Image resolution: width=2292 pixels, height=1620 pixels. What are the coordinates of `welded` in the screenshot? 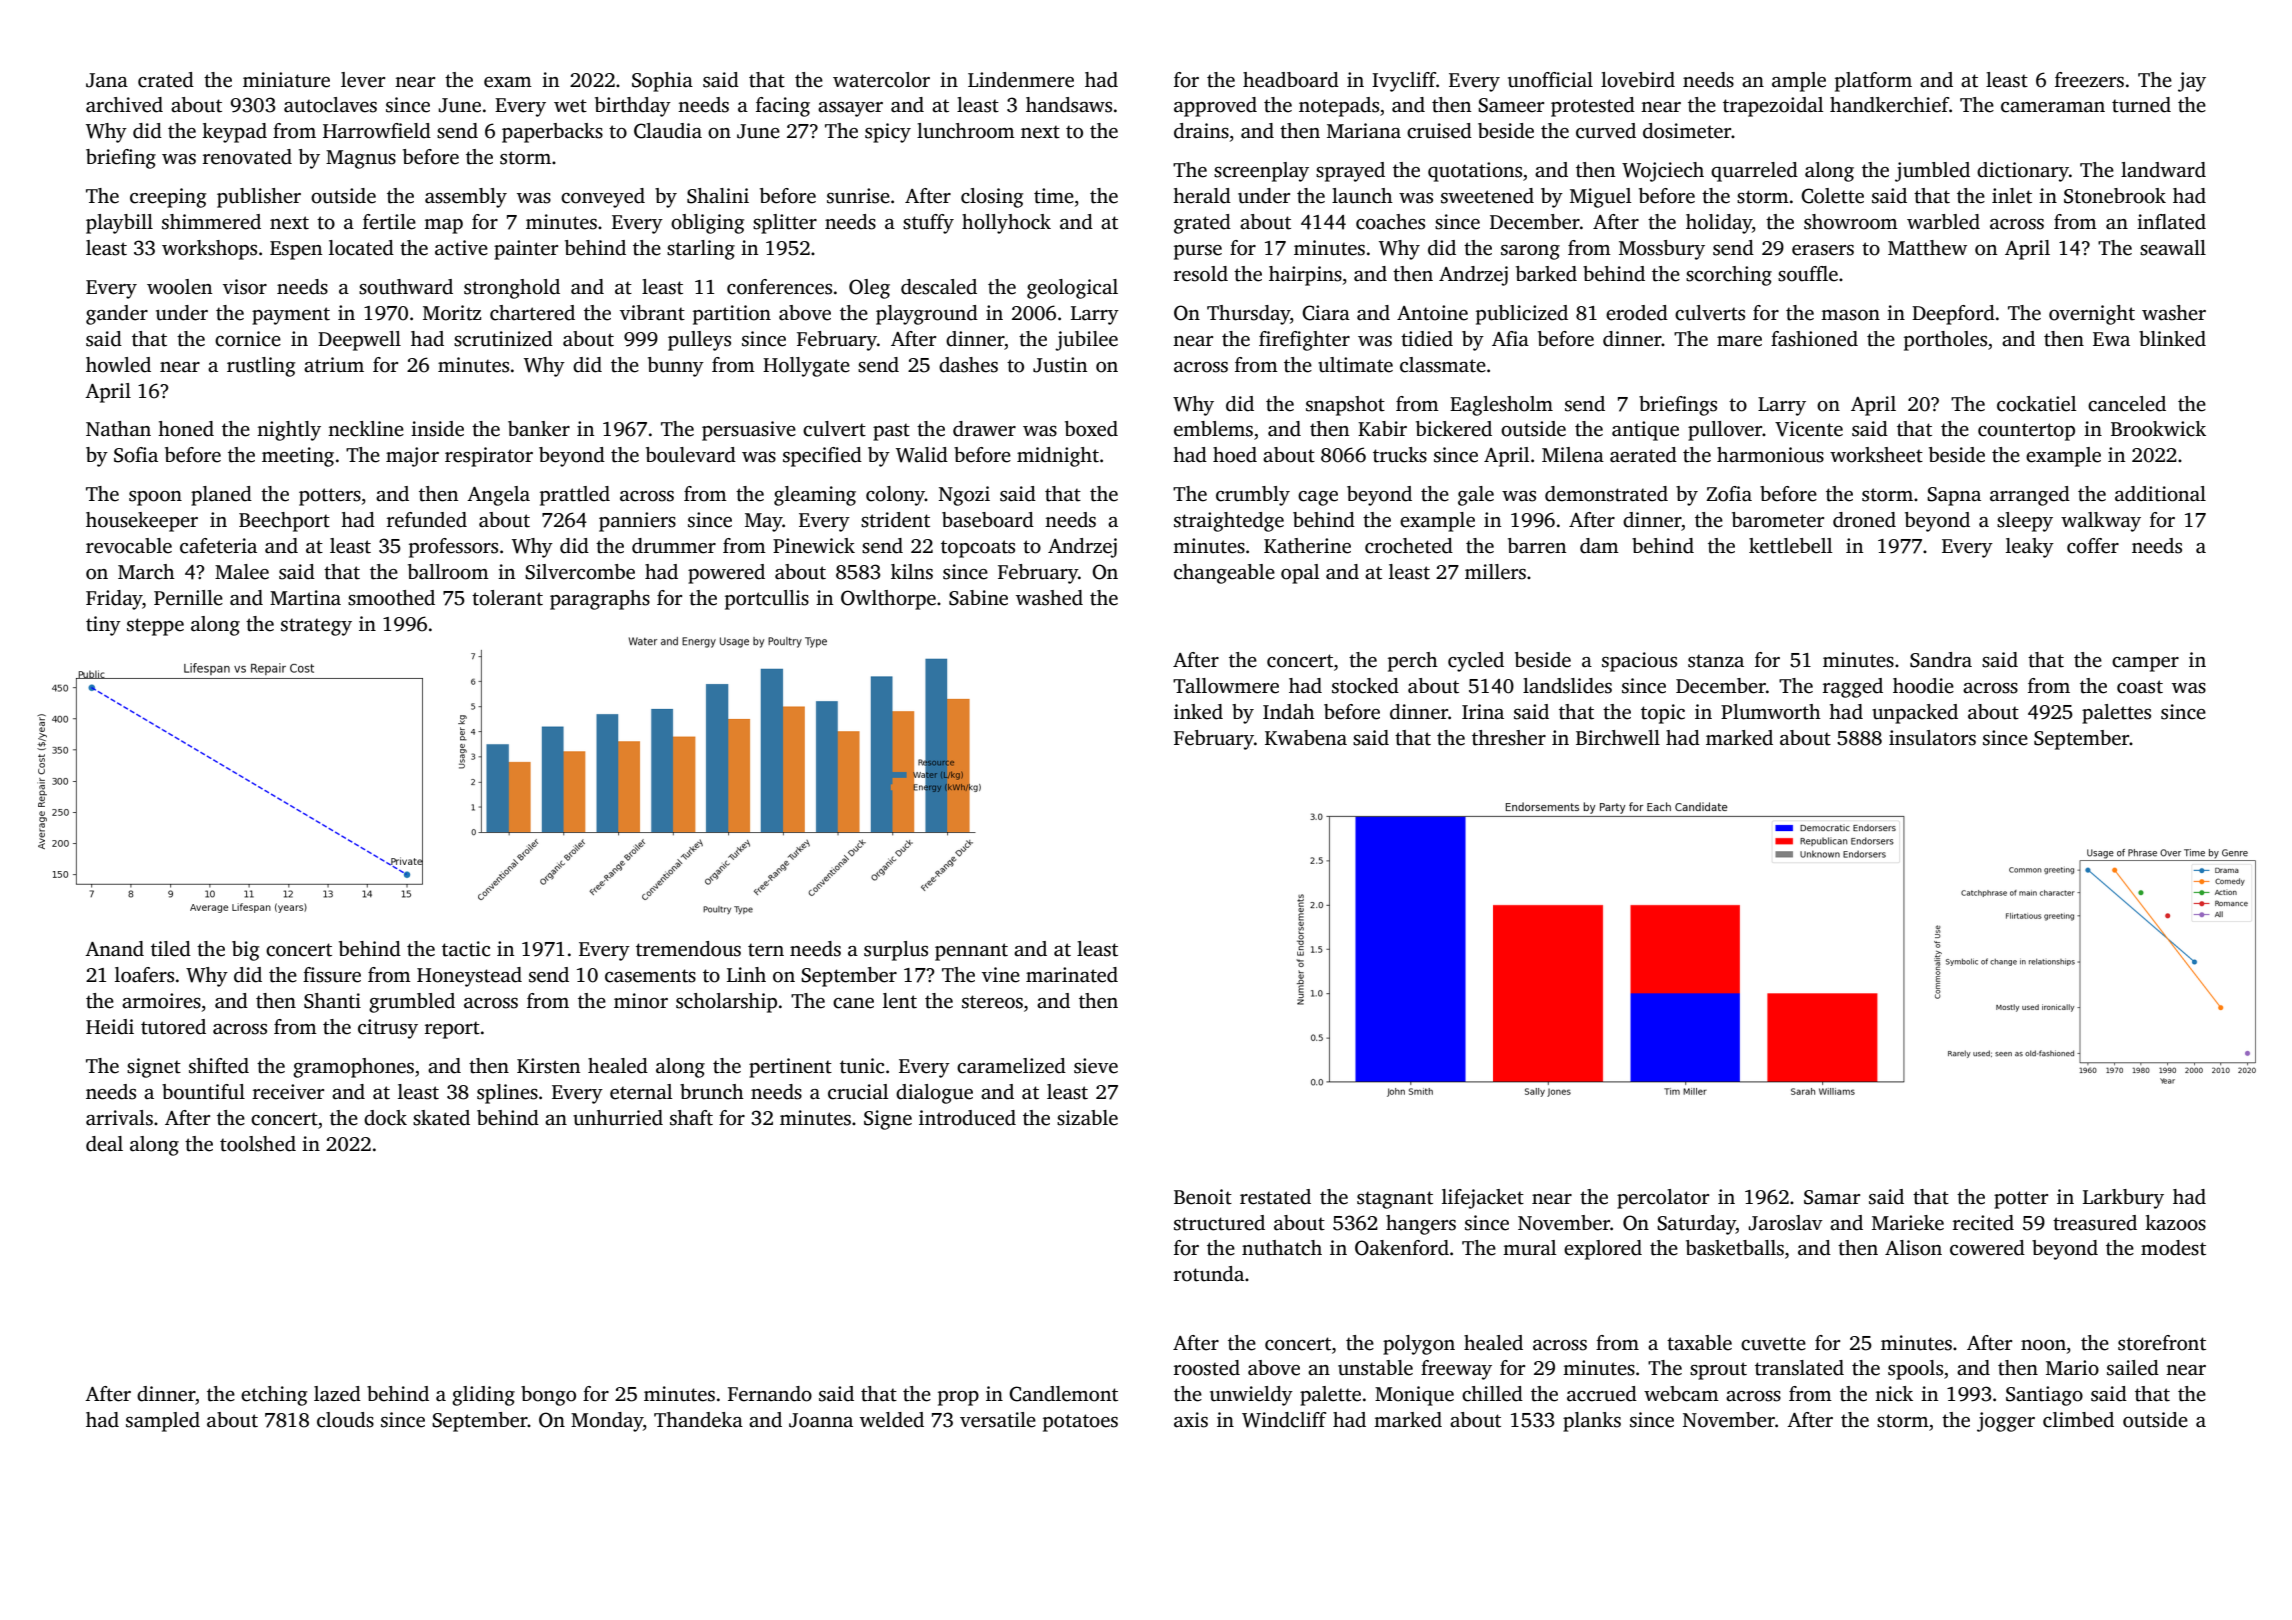 It's located at (892, 1420).
